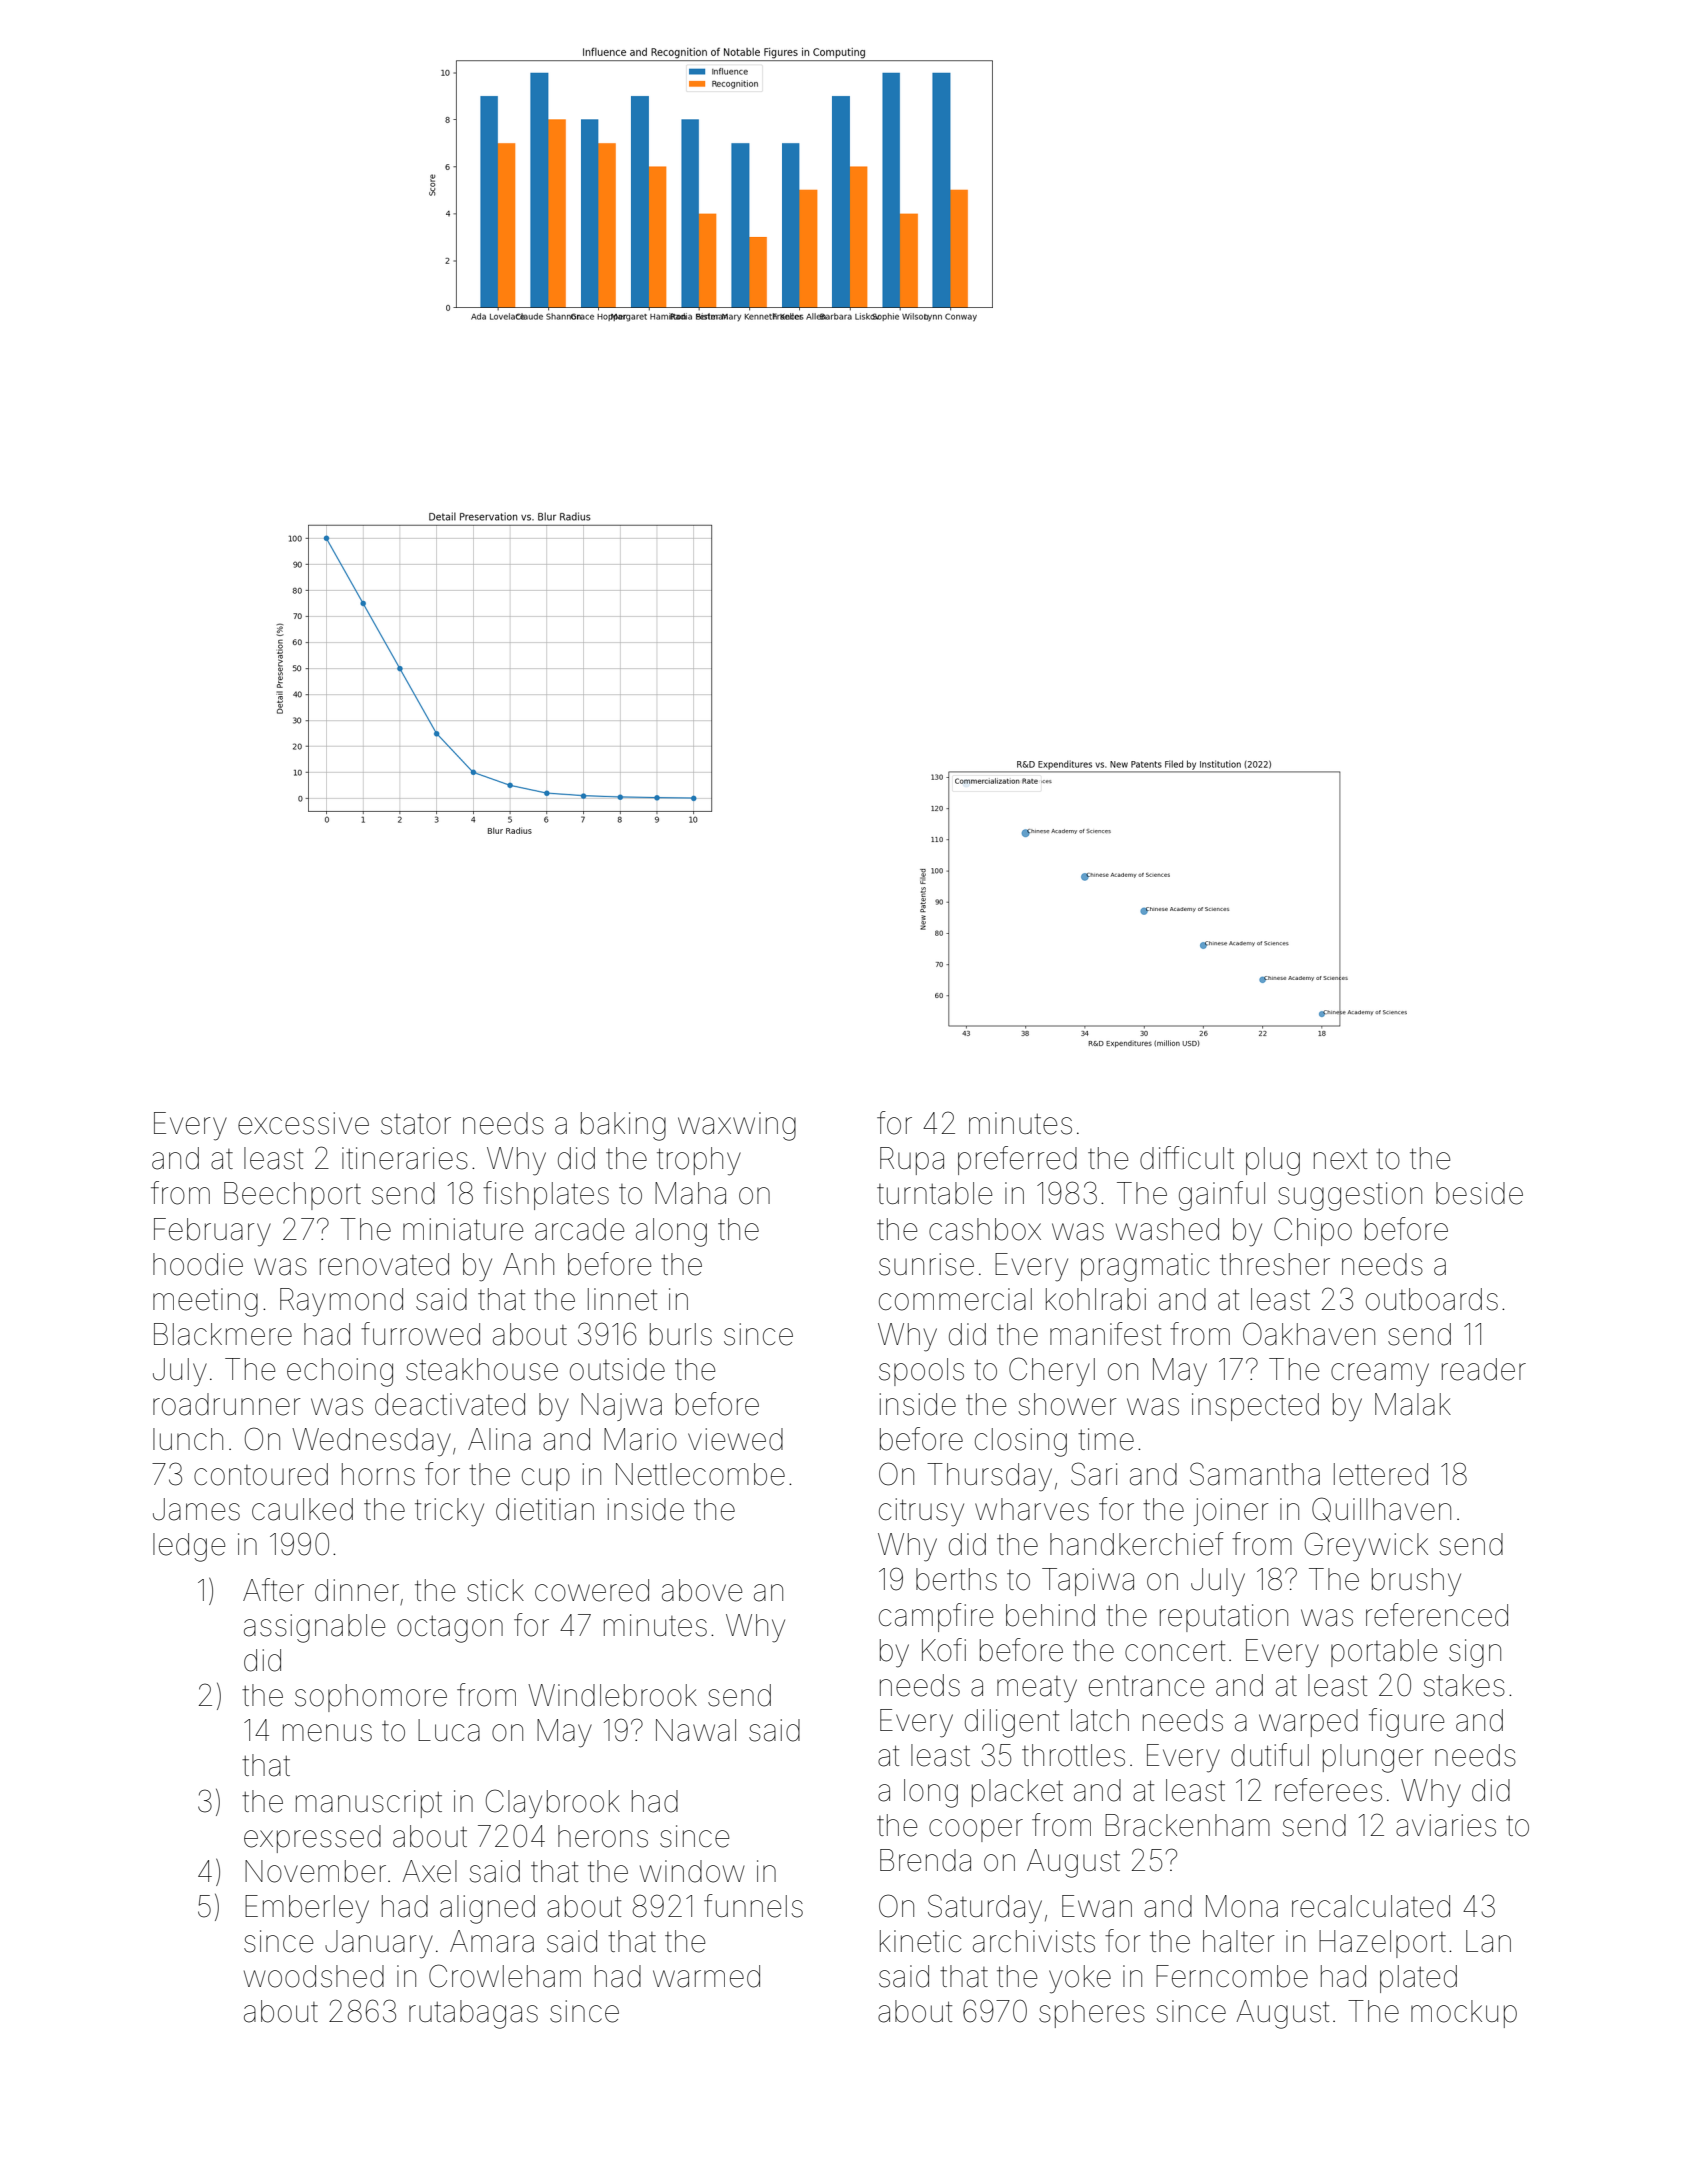 The height and width of the page is (2178, 1683). Describe the element at coordinates (1017, 1160) in the page. I see `preferred` at that location.
